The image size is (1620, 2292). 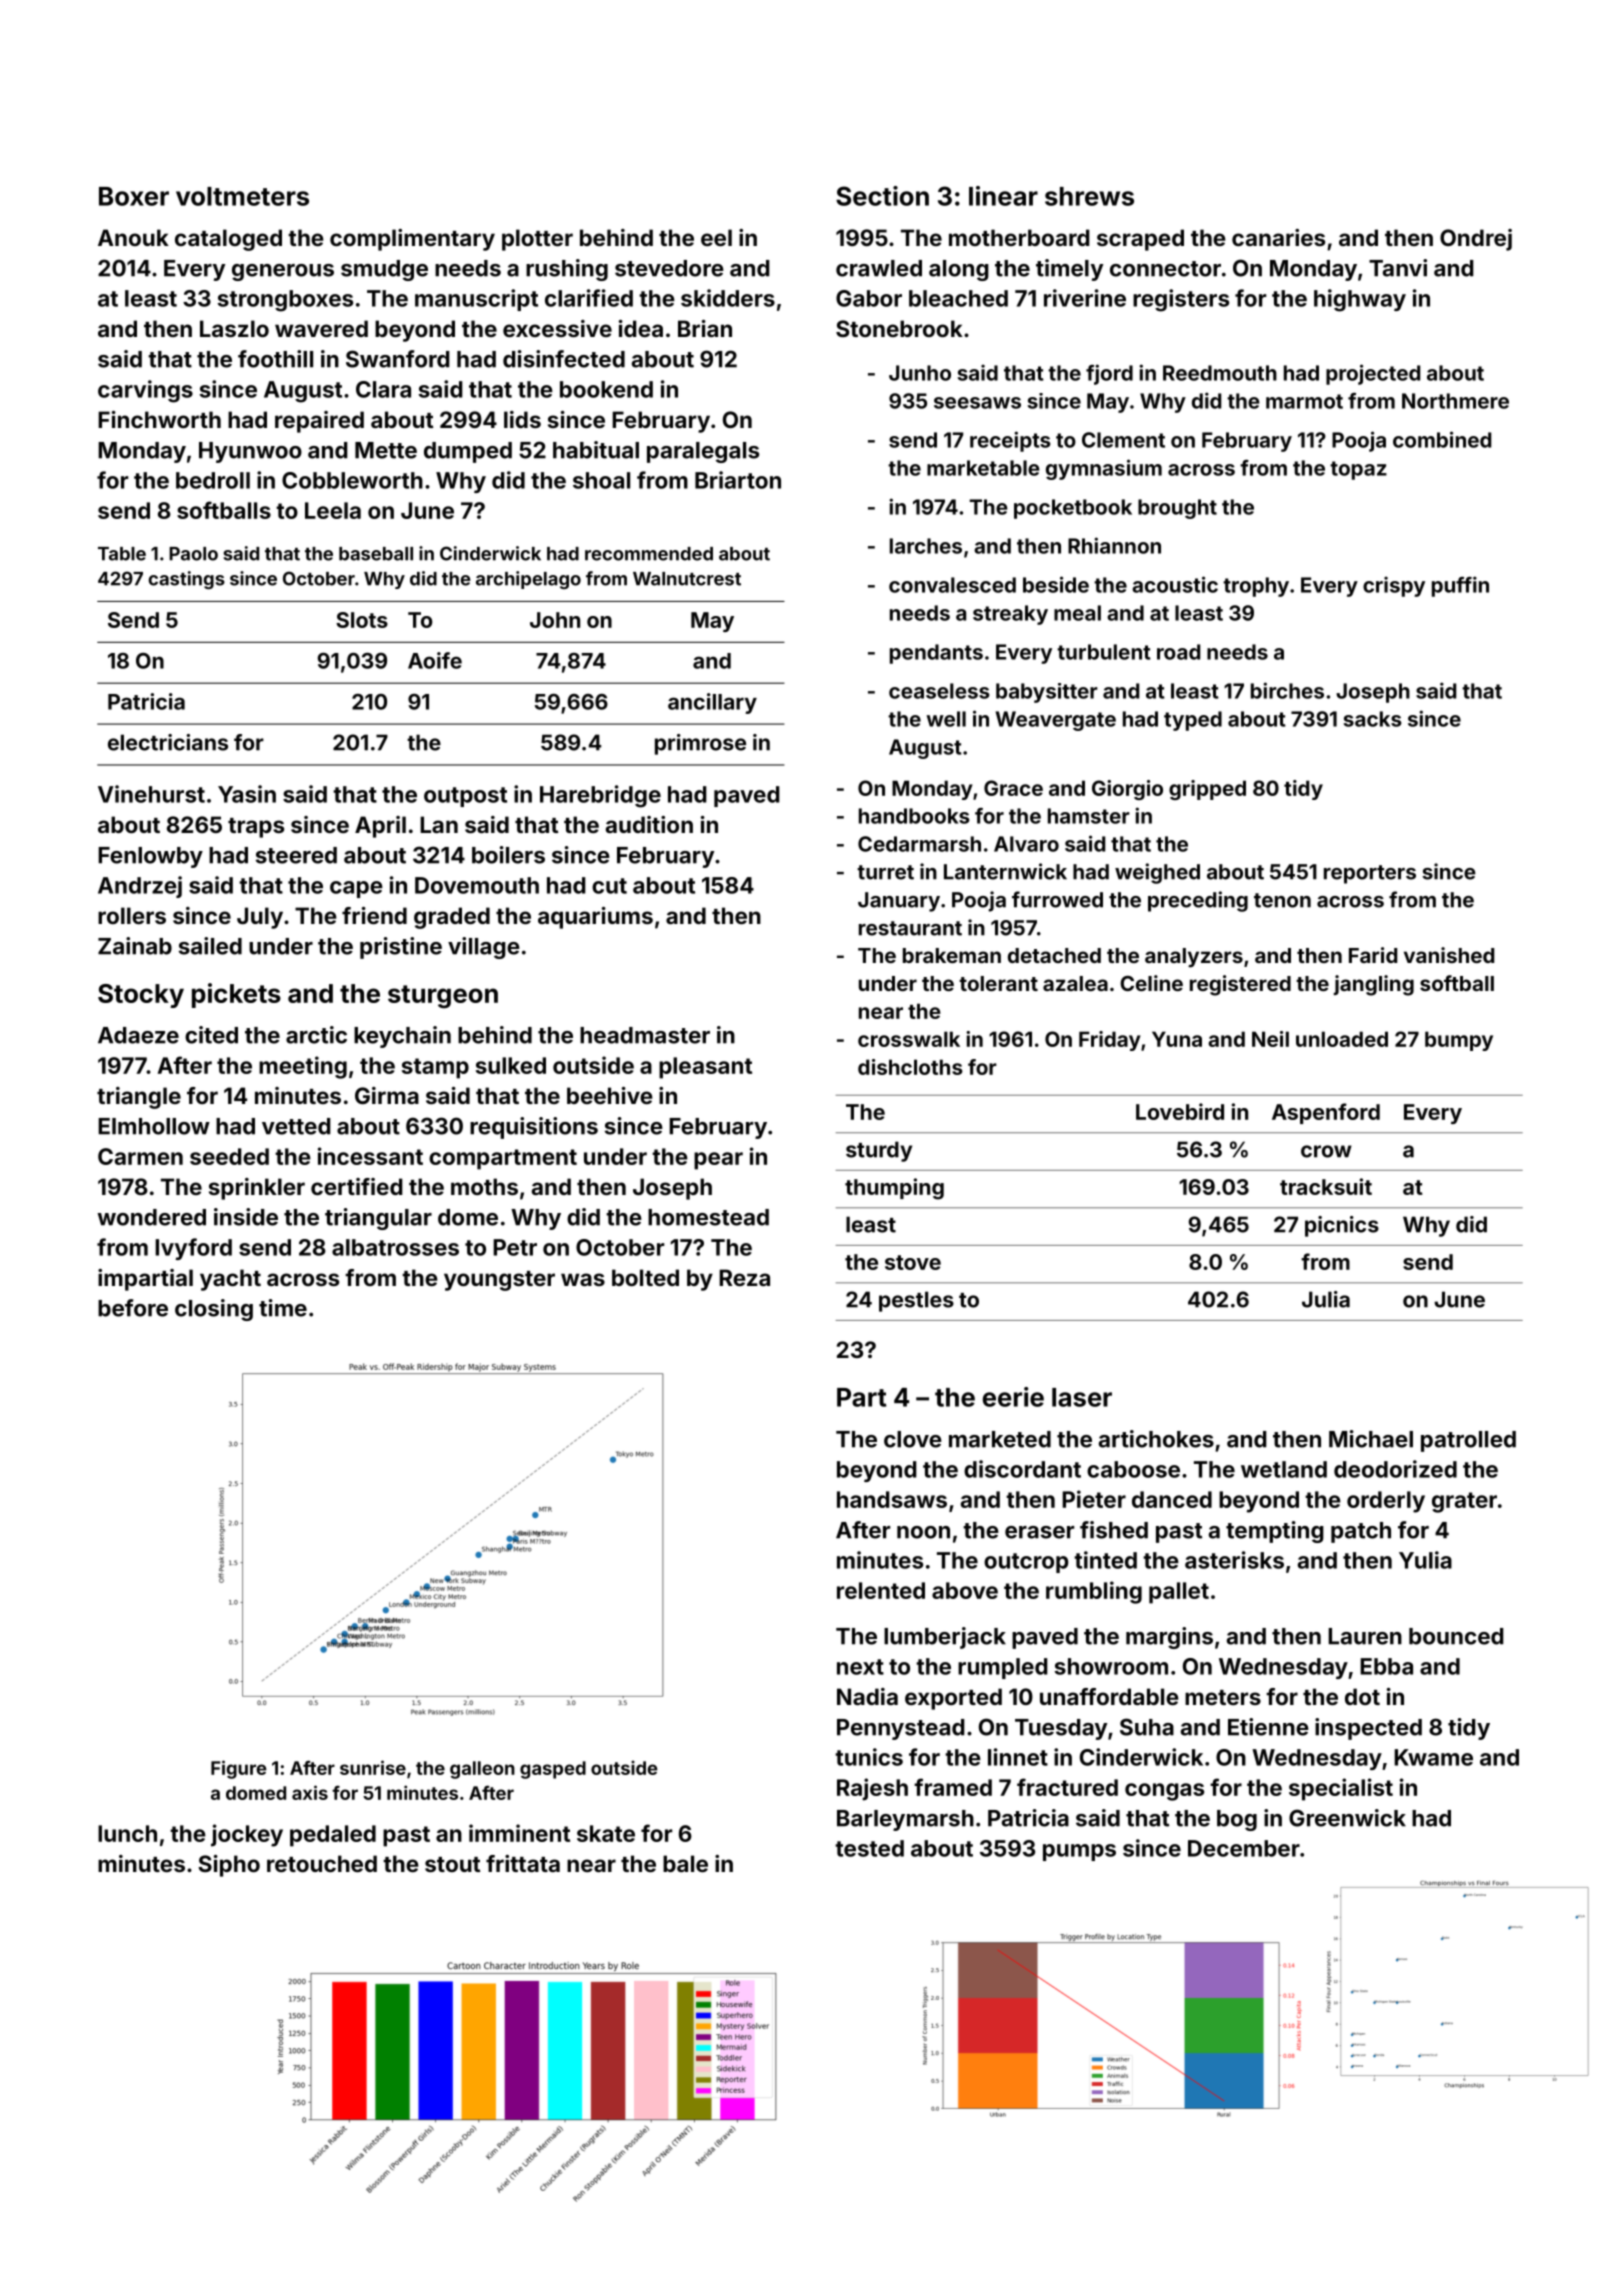 I want to click on aquariums, so click(x=595, y=918).
